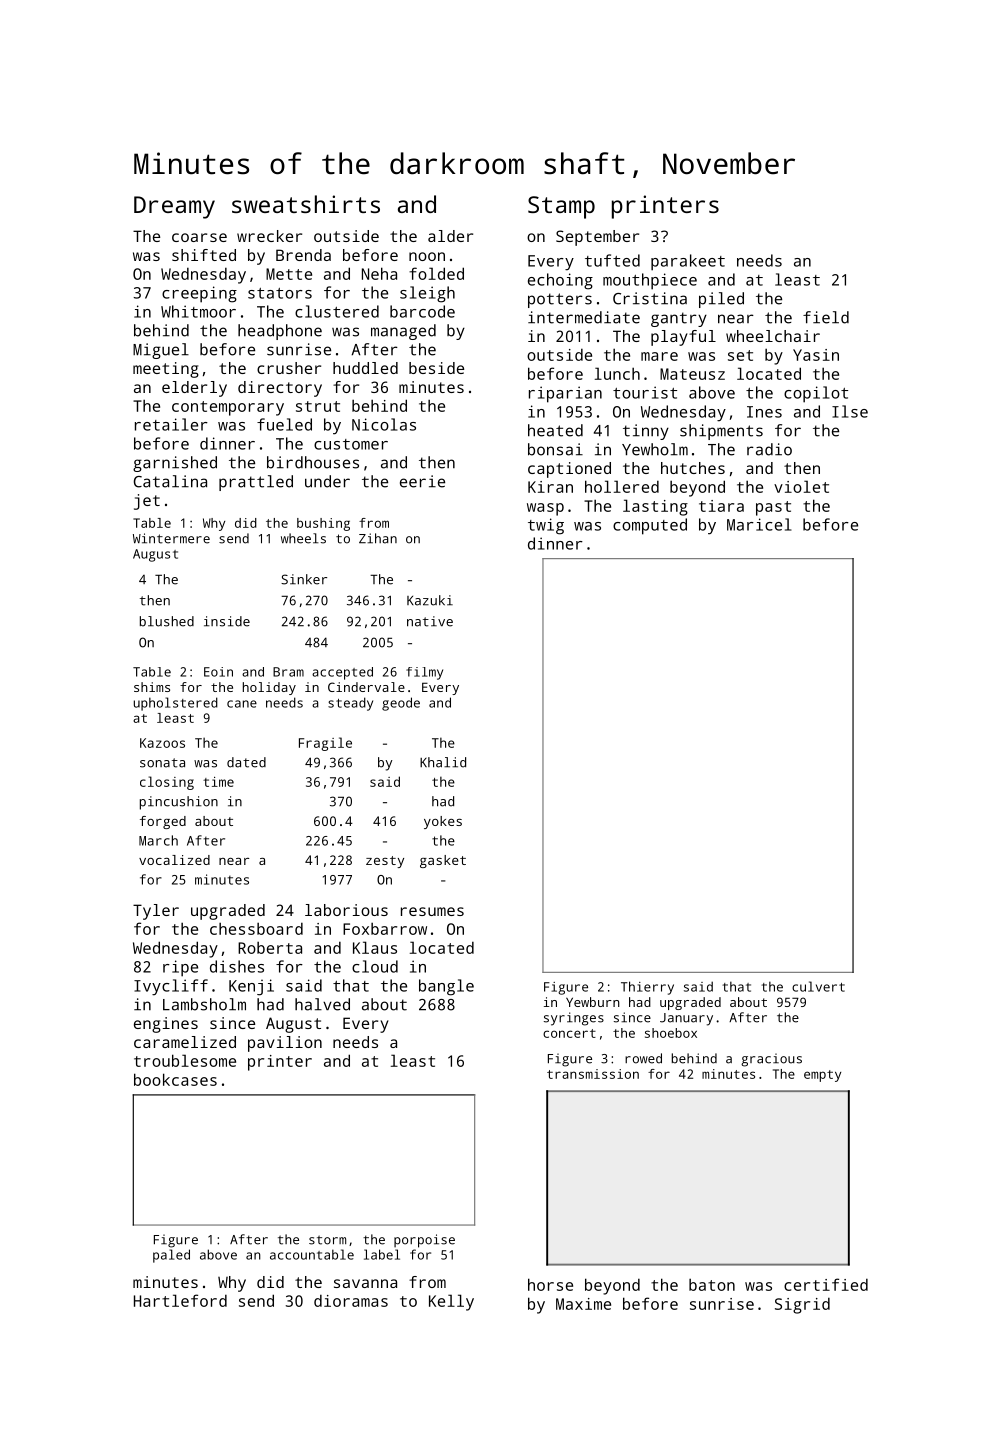  I want to click on culvert, so click(818, 986).
